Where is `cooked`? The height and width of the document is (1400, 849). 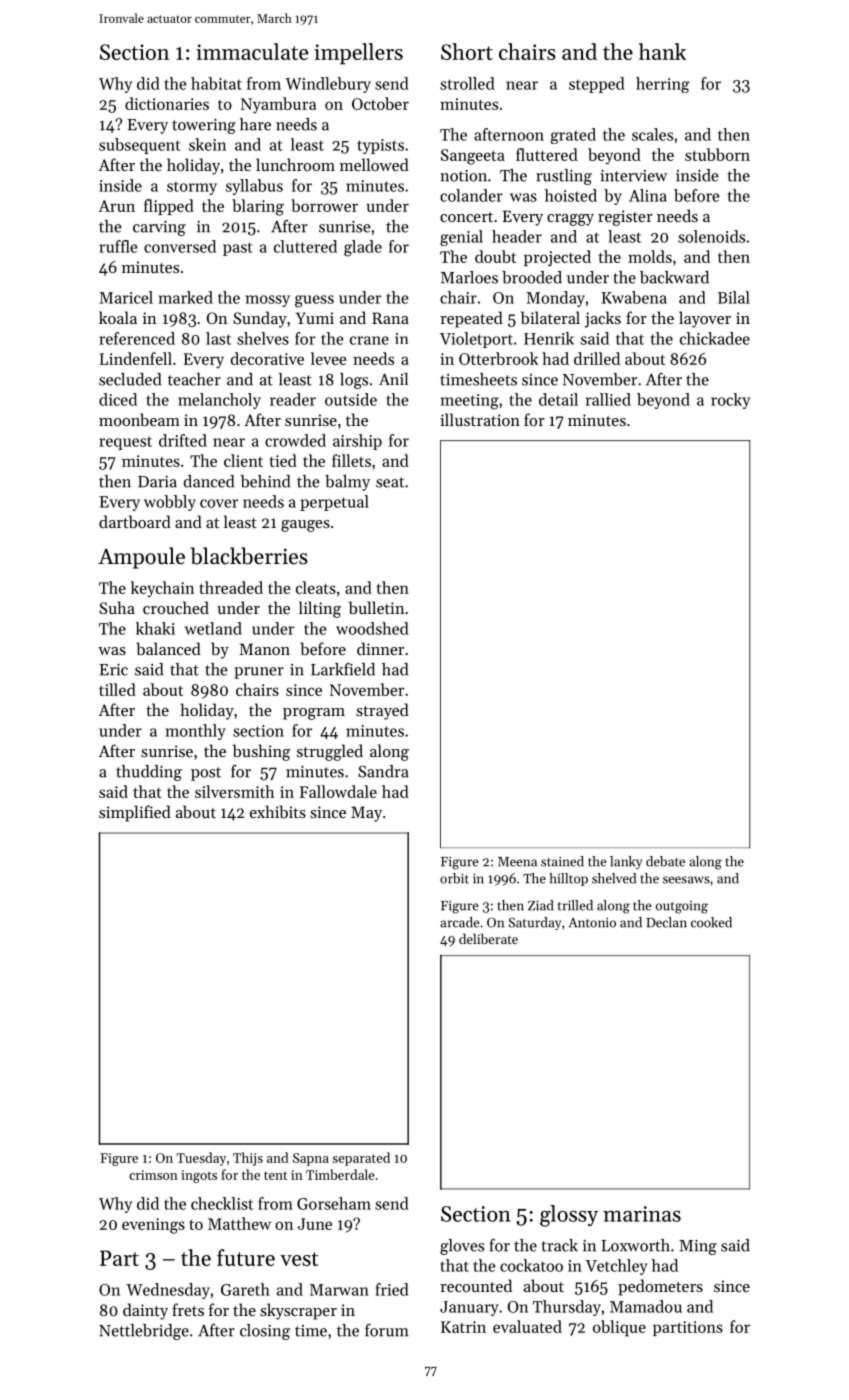 cooked is located at coordinates (711, 922).
